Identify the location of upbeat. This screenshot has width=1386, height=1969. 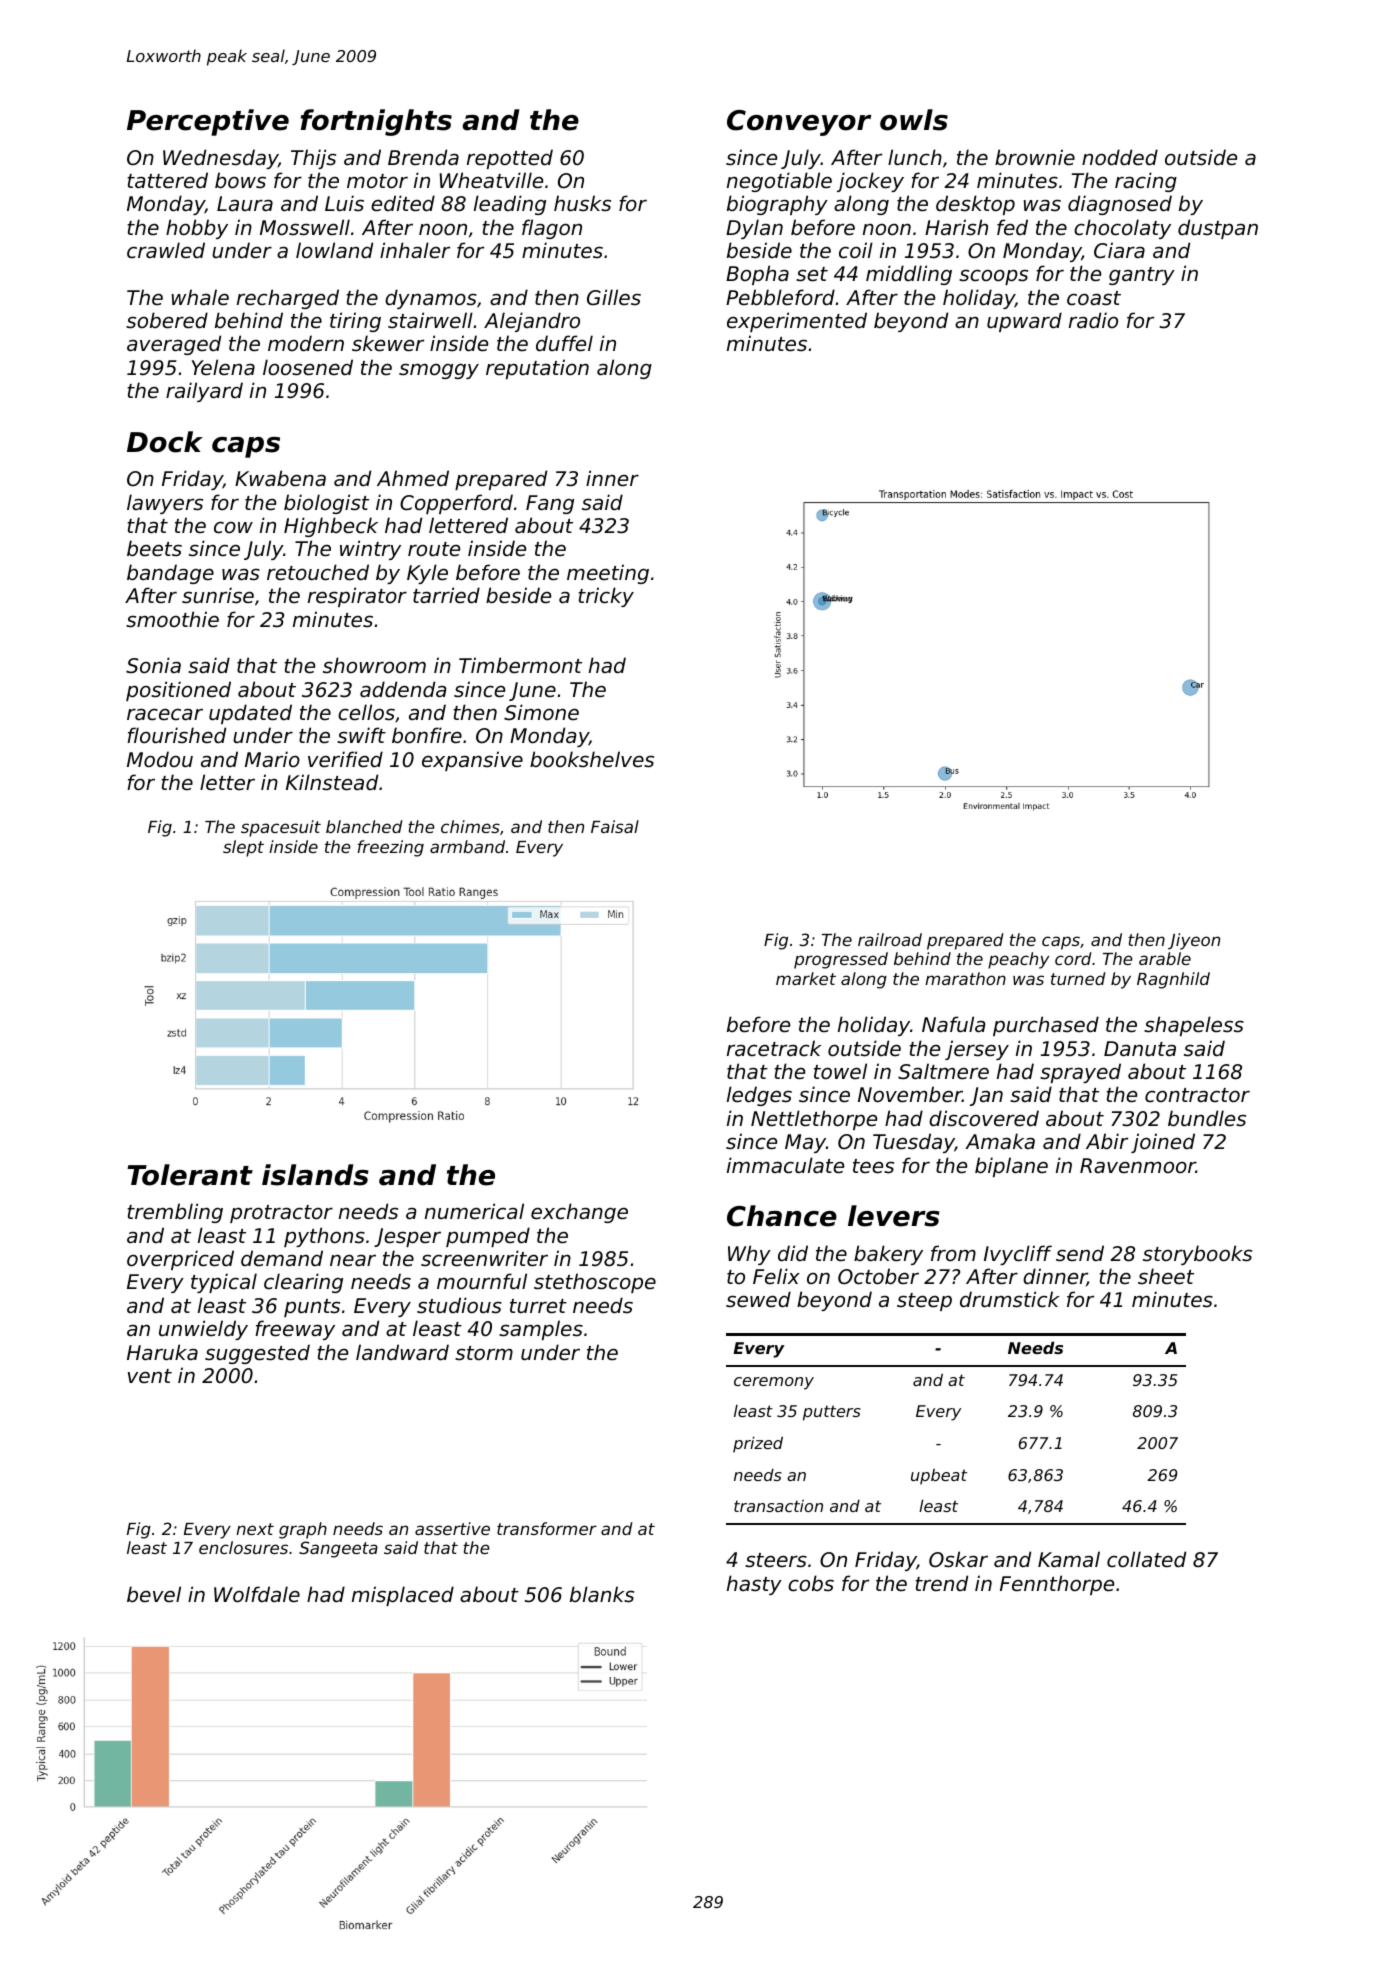
(939, 1477).
